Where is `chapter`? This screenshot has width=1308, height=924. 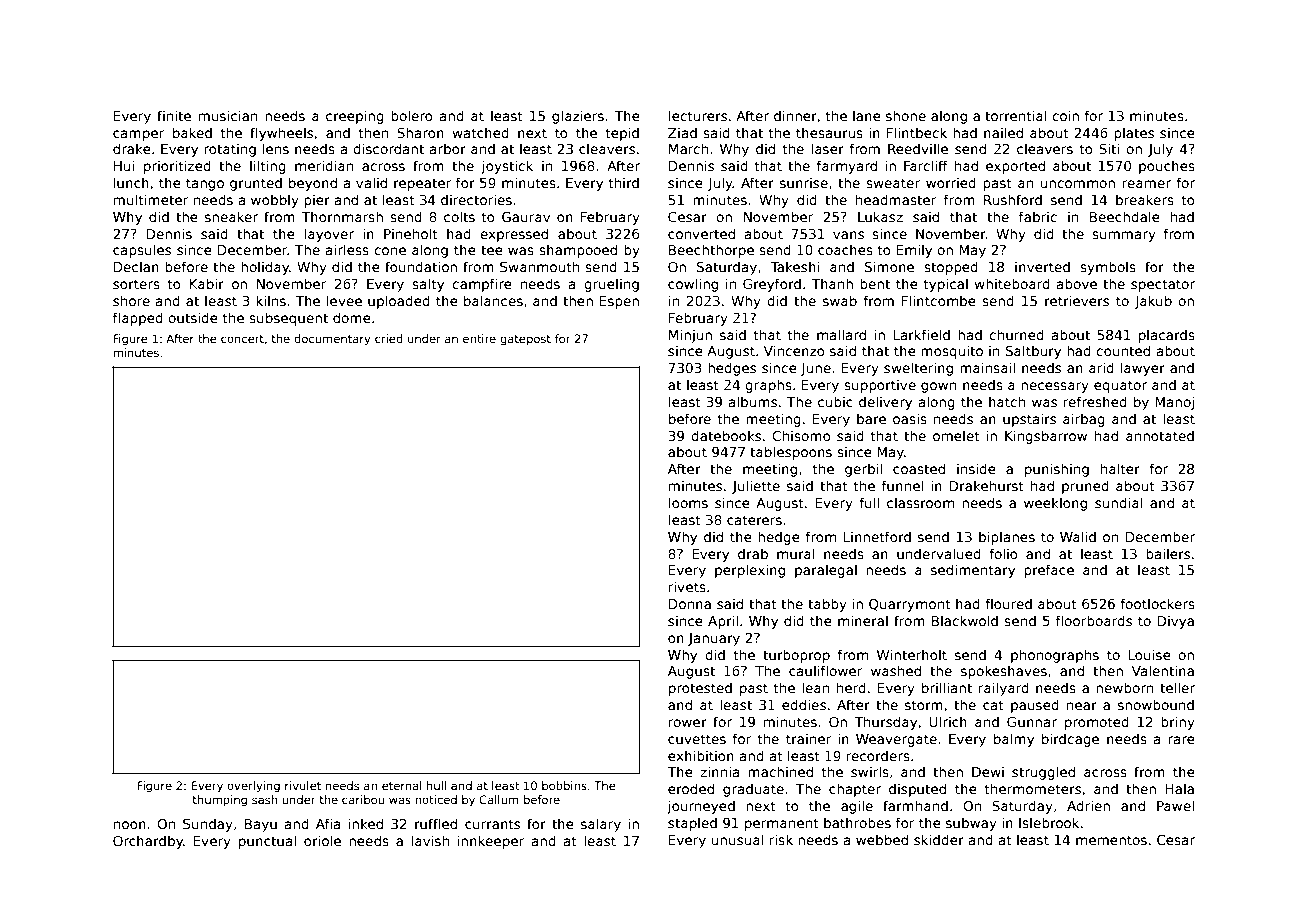 chapter is located at coordinates (855, 790).
